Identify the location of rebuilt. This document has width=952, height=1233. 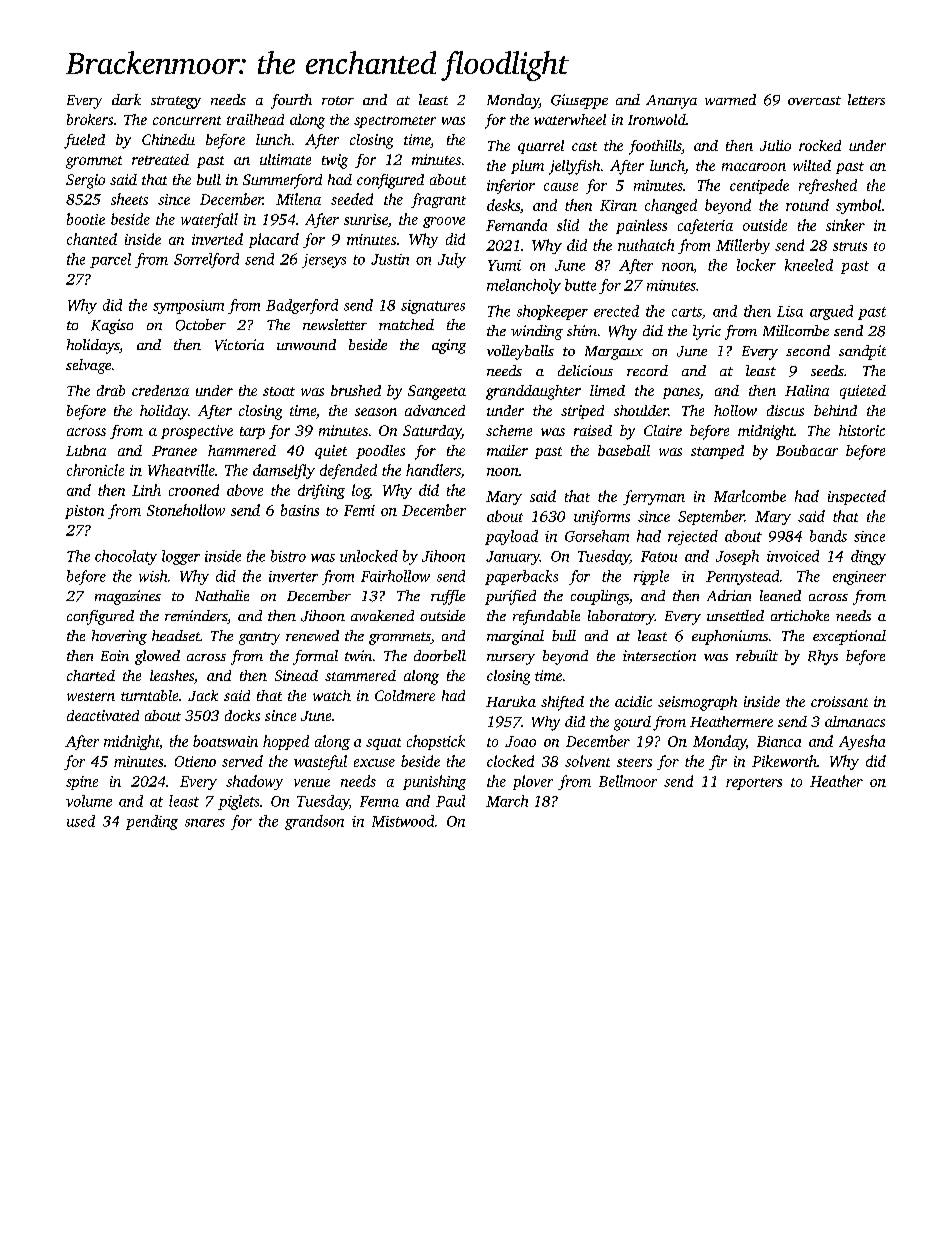
(757, 655).
